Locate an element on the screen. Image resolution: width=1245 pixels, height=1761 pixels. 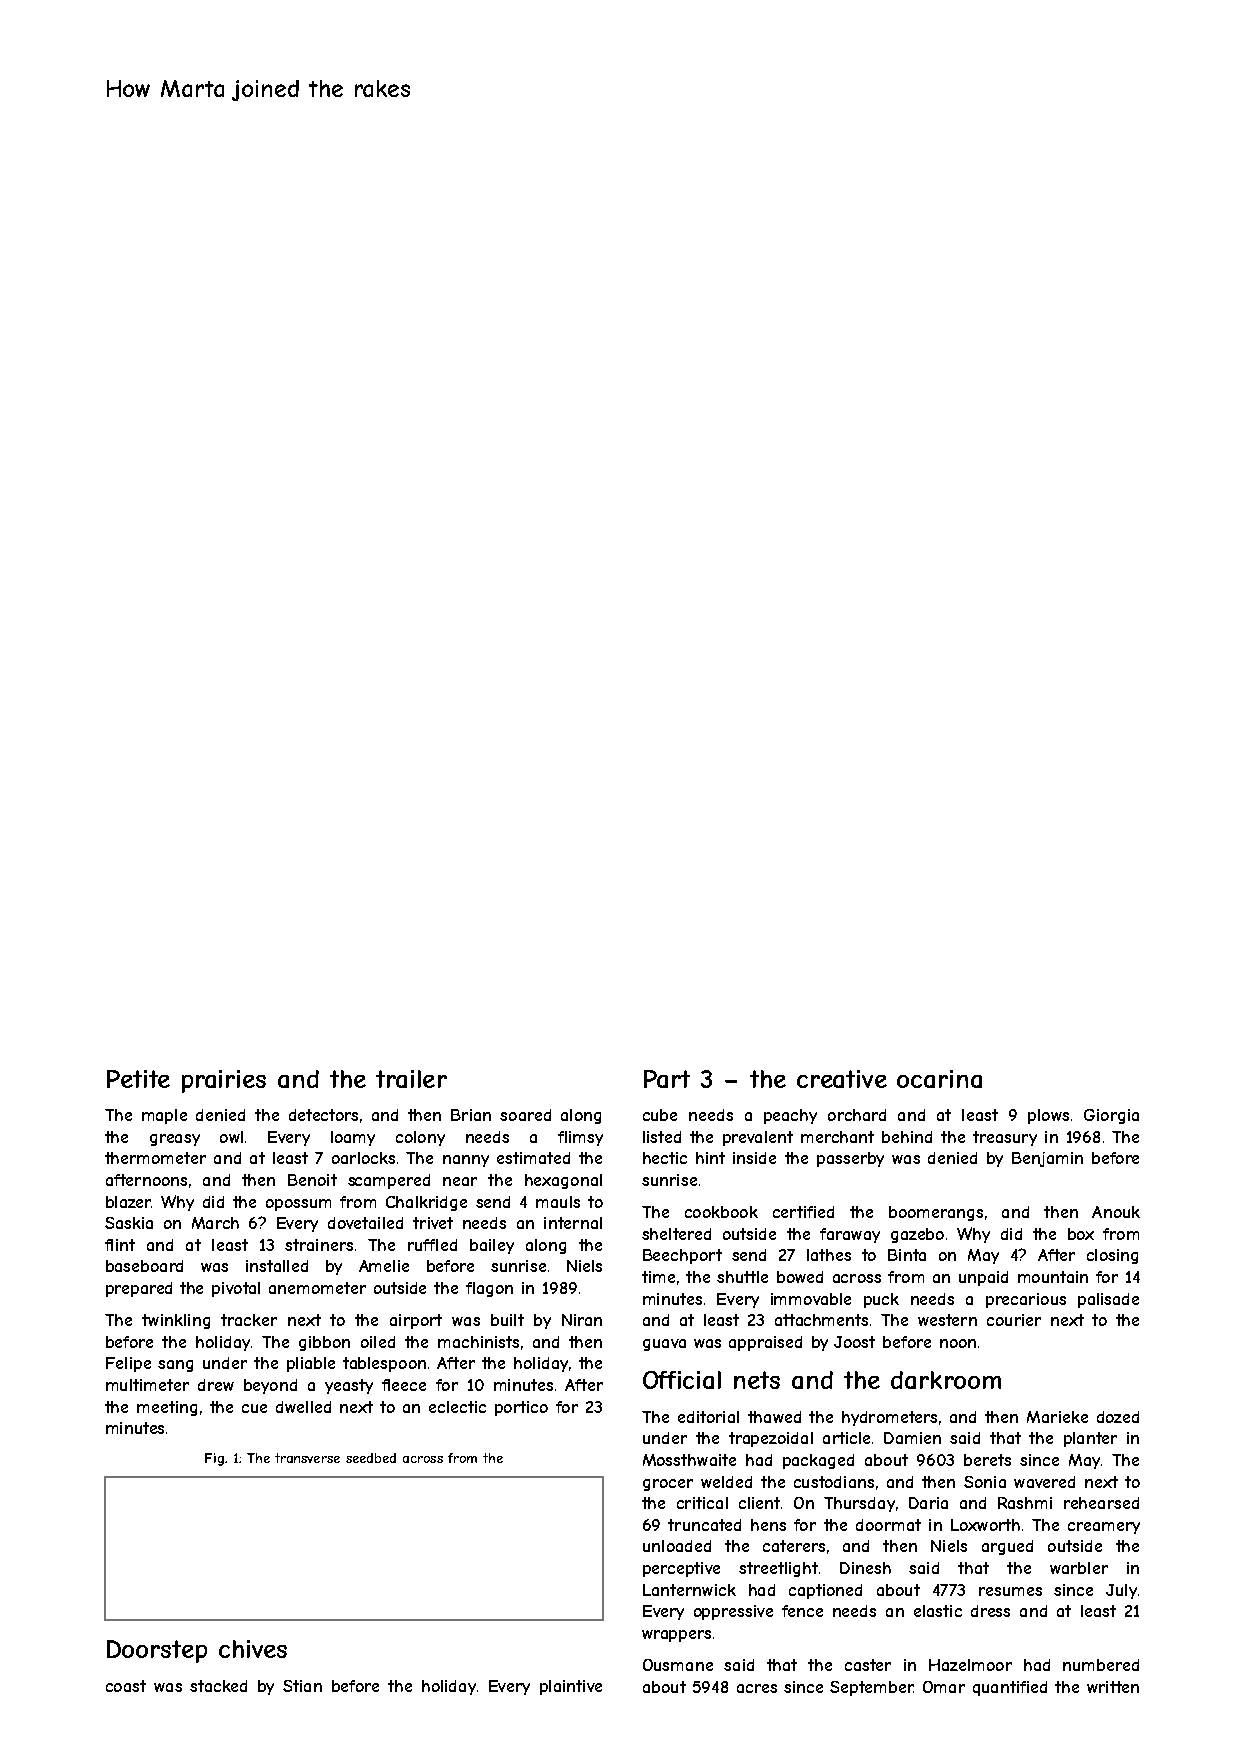
perceptive is located at coordinates (681, 1569).
